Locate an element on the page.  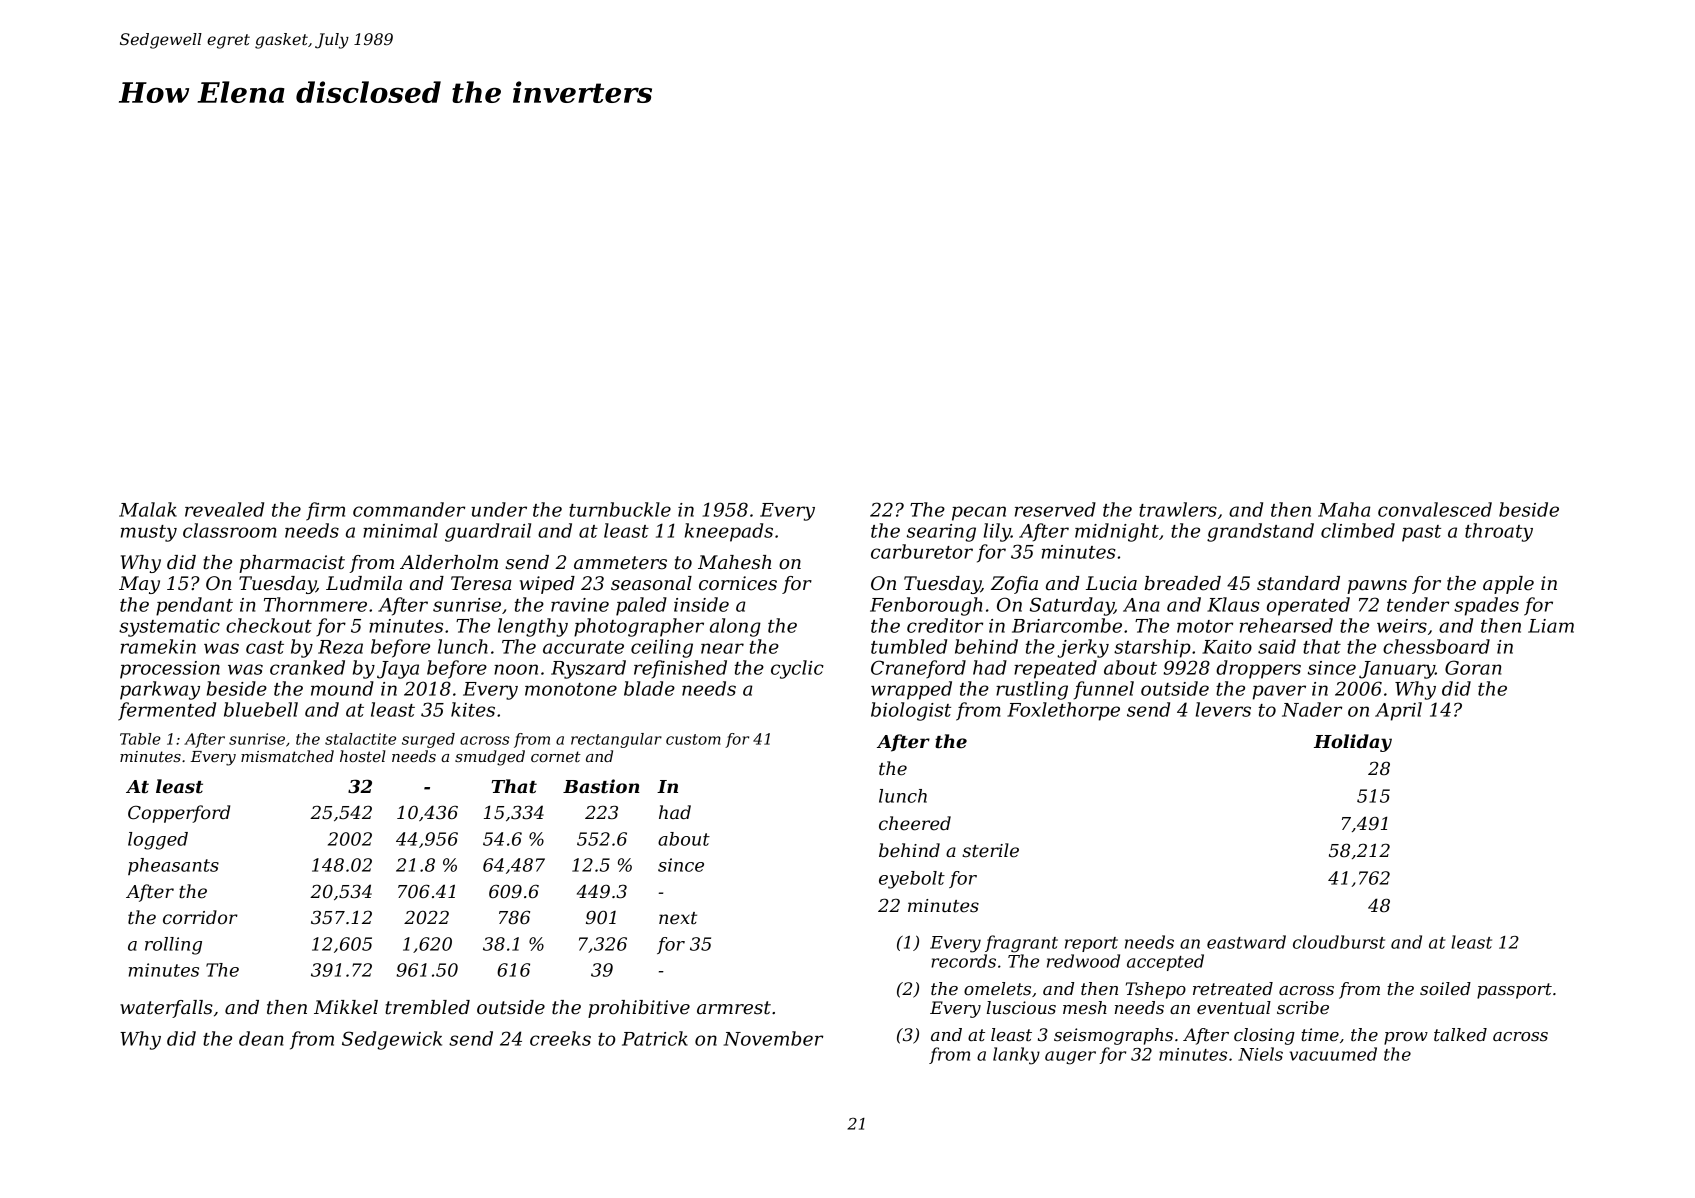
Jaya is located at coordinates (398, 670).
